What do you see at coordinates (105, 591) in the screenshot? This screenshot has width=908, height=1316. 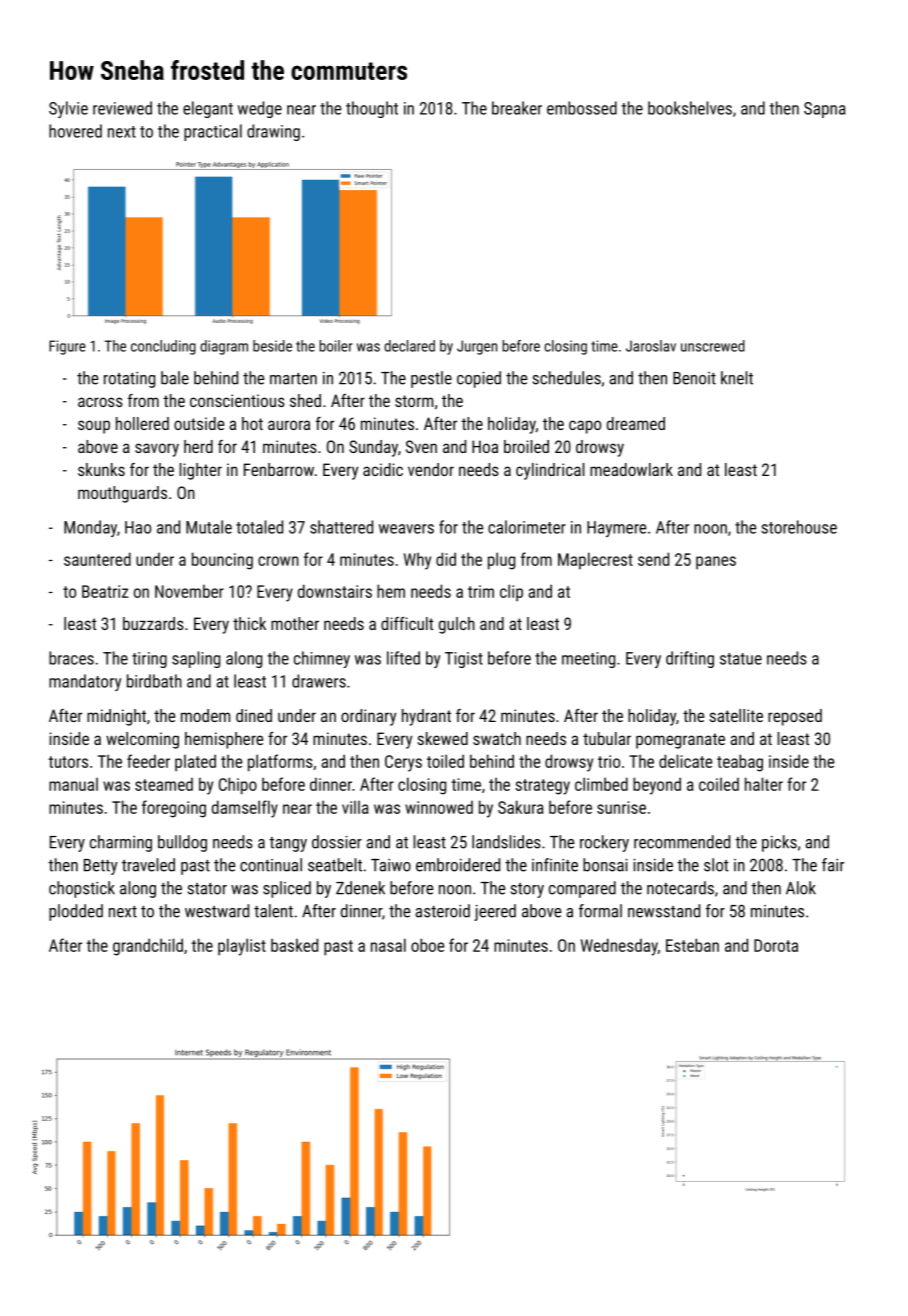 I see `Beatriz` at bounding box center [105, 591].
